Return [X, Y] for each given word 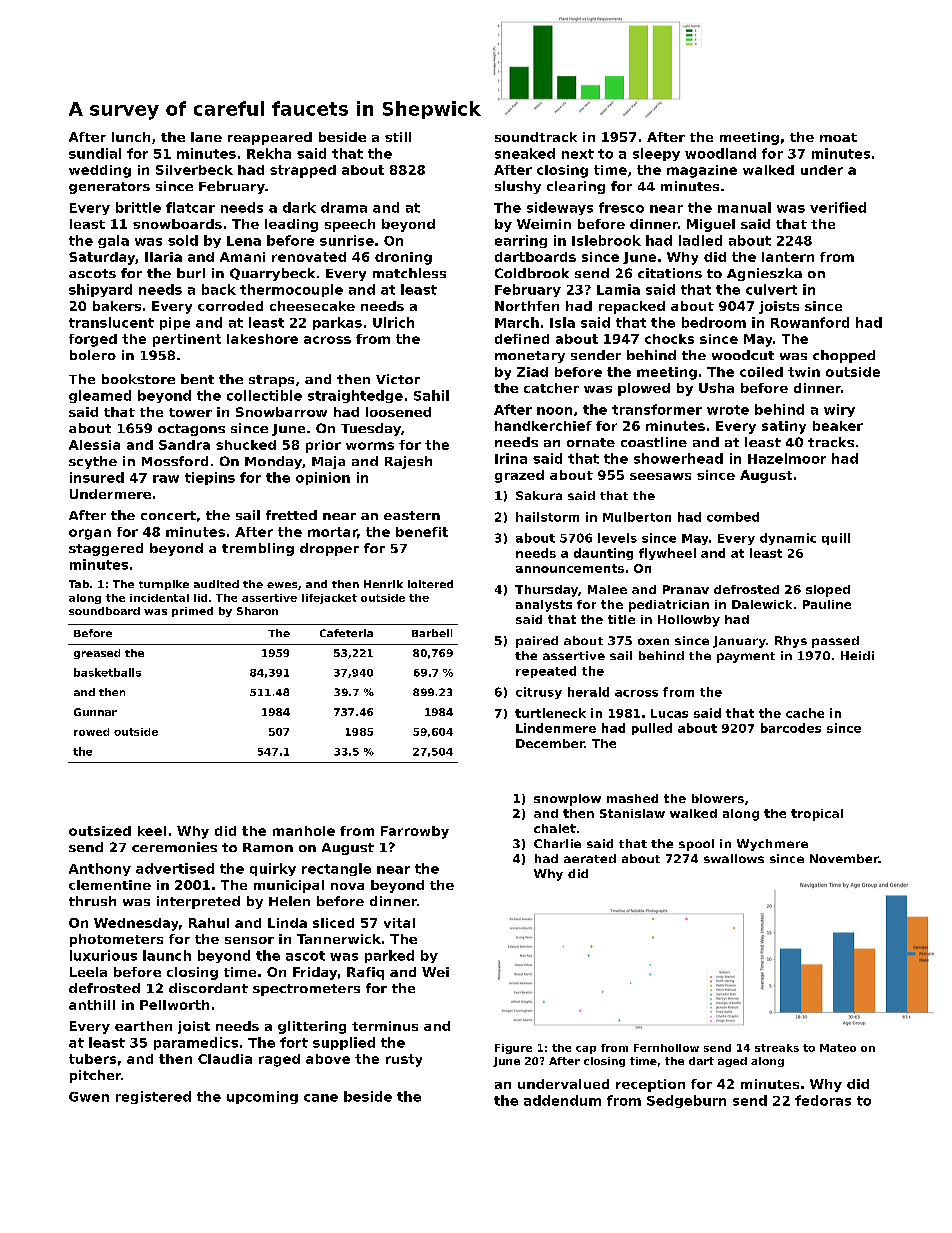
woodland [720, 153]
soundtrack [536, 137]
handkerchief [543, 426]
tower [190, 412]
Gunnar [95, 712]
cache [805, 713]
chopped [844, 356]
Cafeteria [346, 633]
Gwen [89, 1097]
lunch [131, 137]
